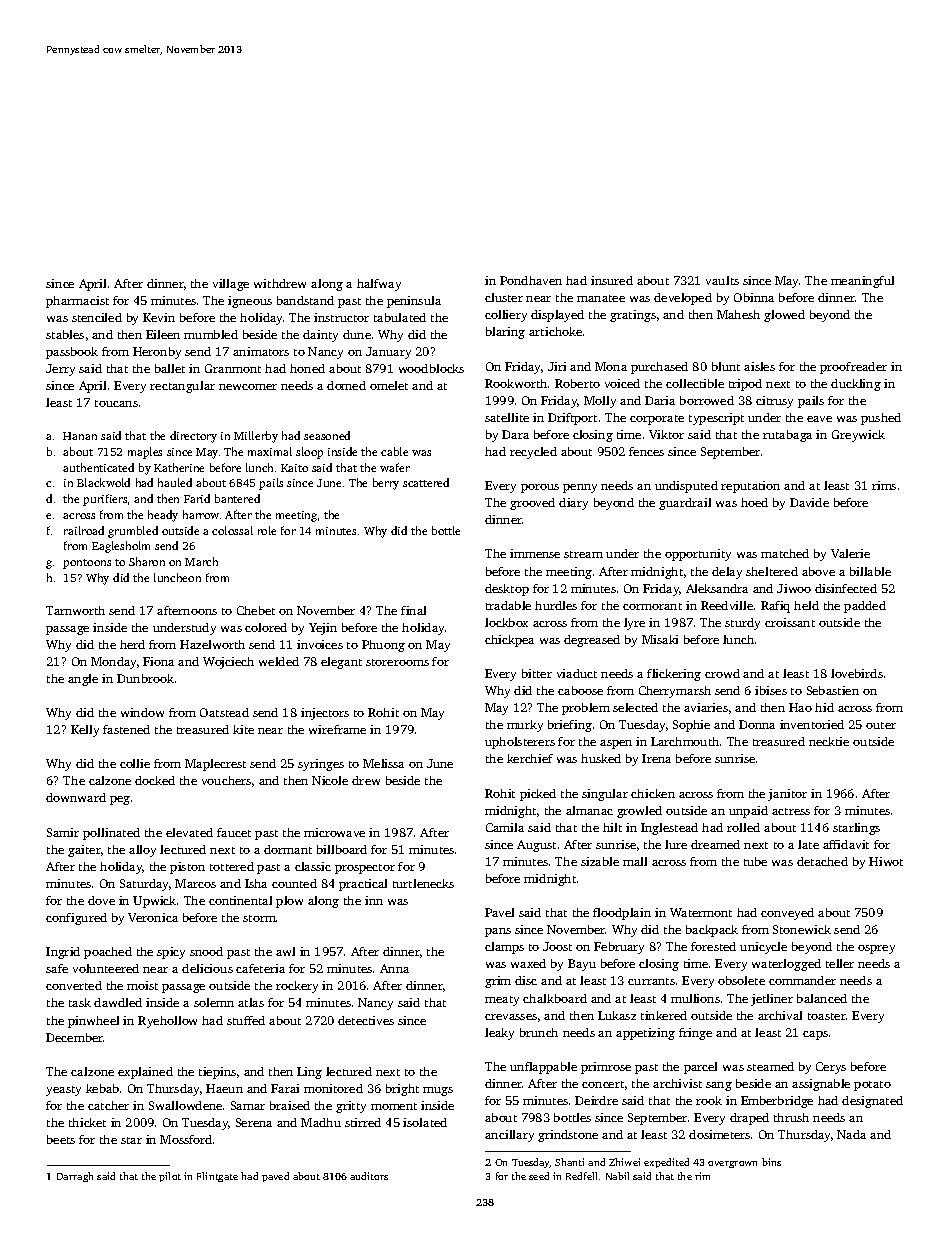 This screenshot has height=1233, width=952. What do you see at coordinates (383, 763) in the screenshot?
I see `Melissa` at bounding box center [383, 763].
